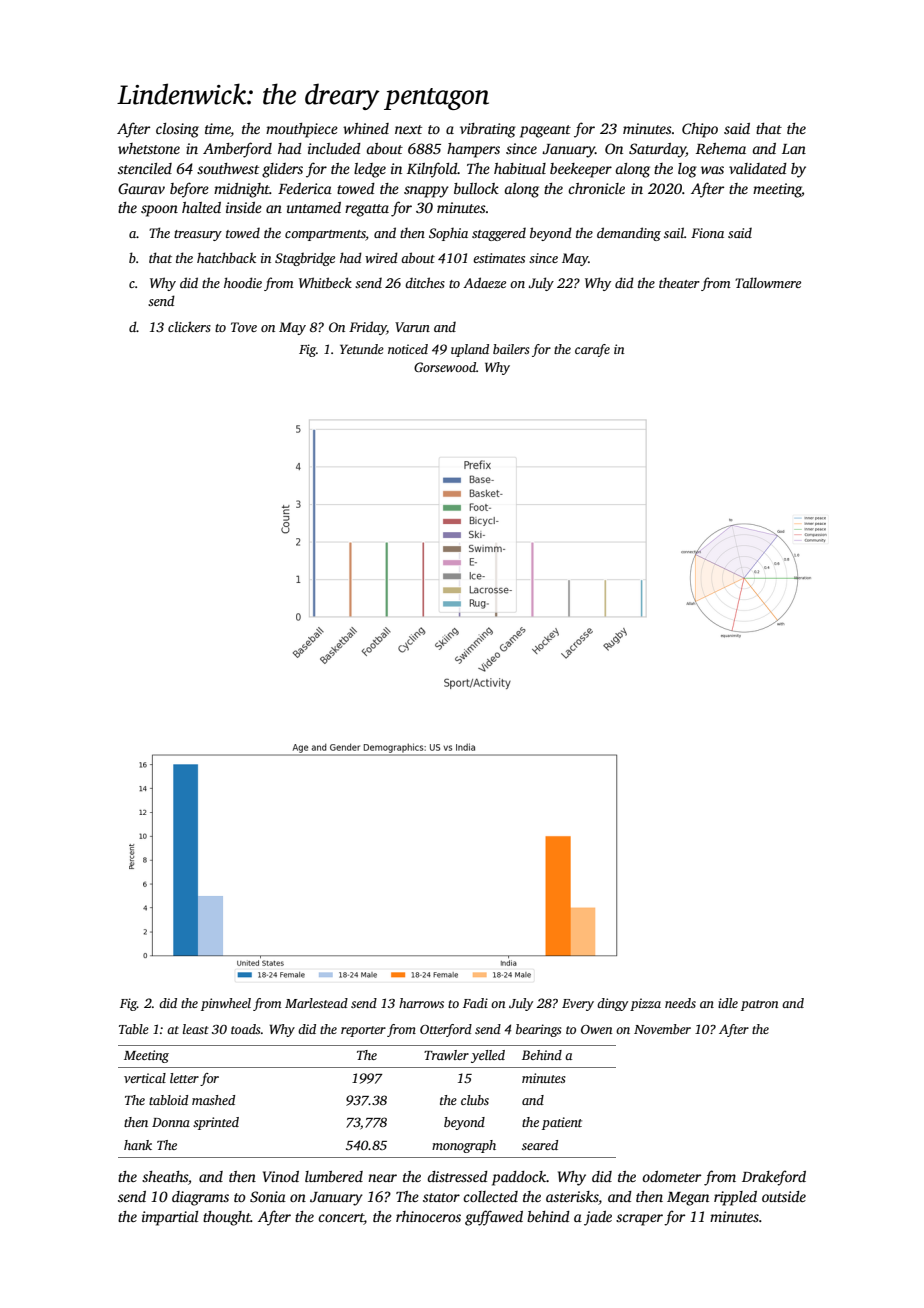  What do you see at coordinates (362, 349) in the image?
I see `Yetunde` at bounding box center [362, 349].
